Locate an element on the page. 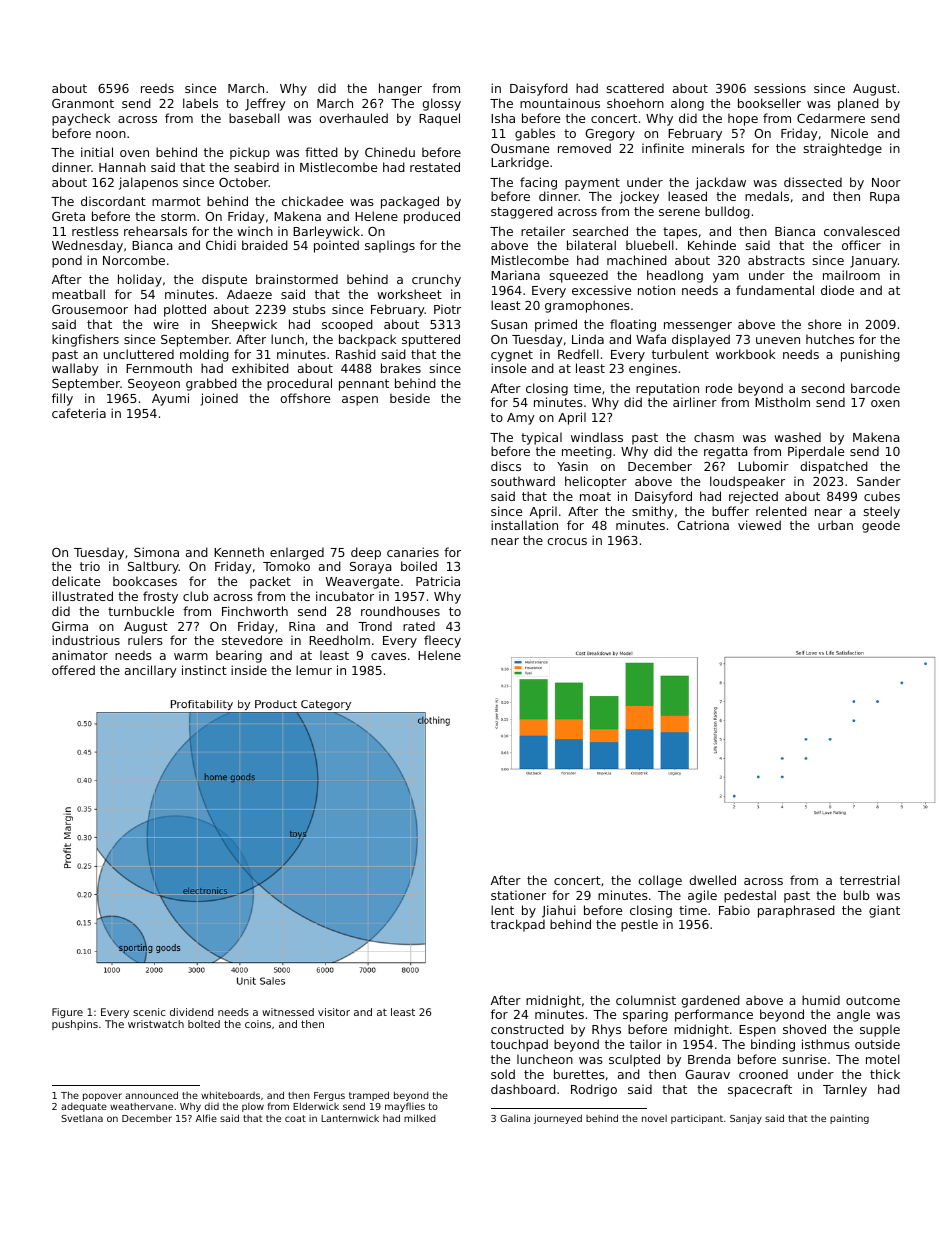  facing is located at coordinates (538, 183).
